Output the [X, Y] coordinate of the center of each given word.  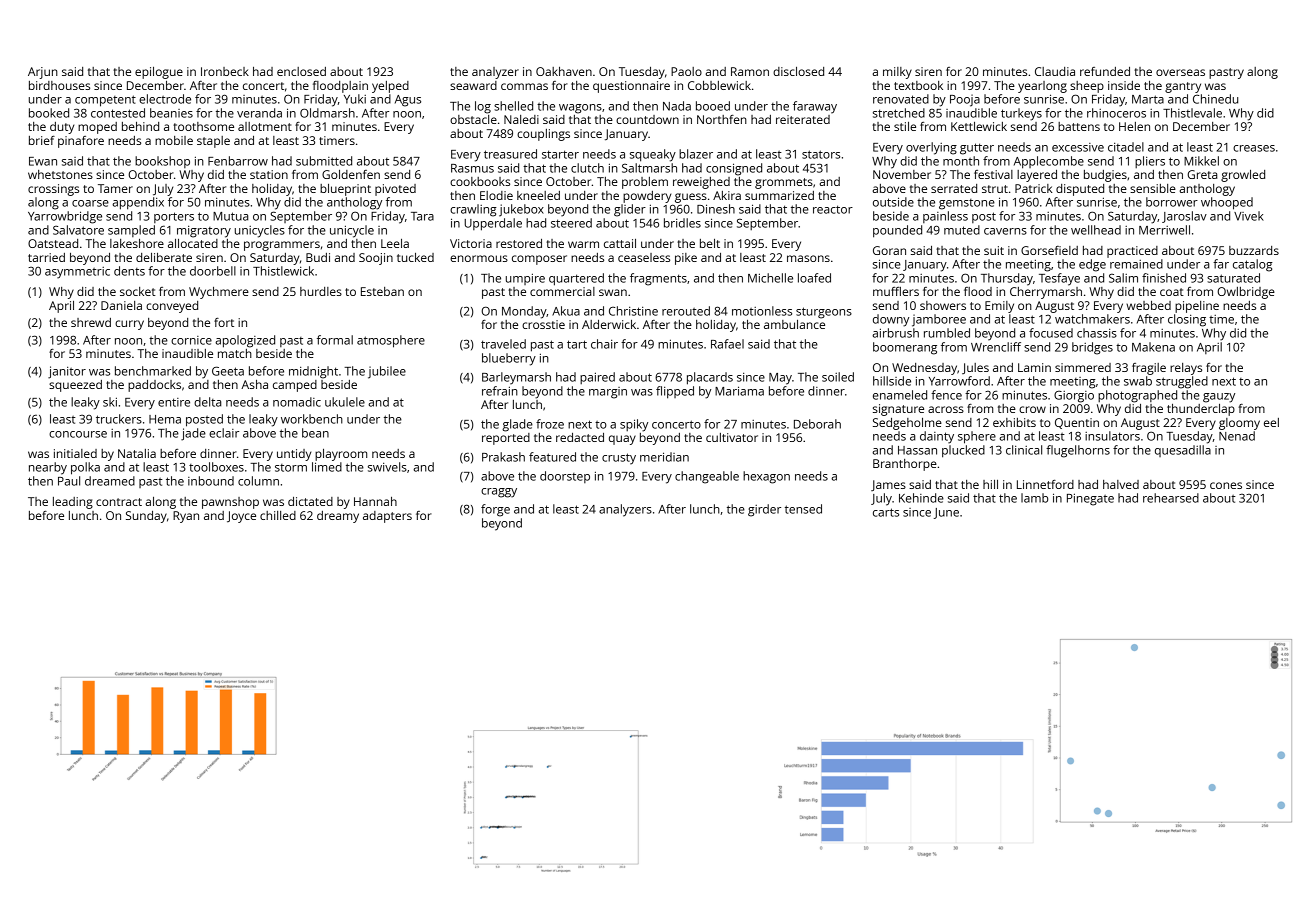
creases [1254, 148]
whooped [1227, 203]
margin [608, 393]
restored [519, 243]
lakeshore [137, 243]
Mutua [230, 216]
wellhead [1096, 230]
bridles [682, 223]
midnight [313, 372]
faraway [815, 107]
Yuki [355, 99]
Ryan [186, 517]
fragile [1149, 369]
